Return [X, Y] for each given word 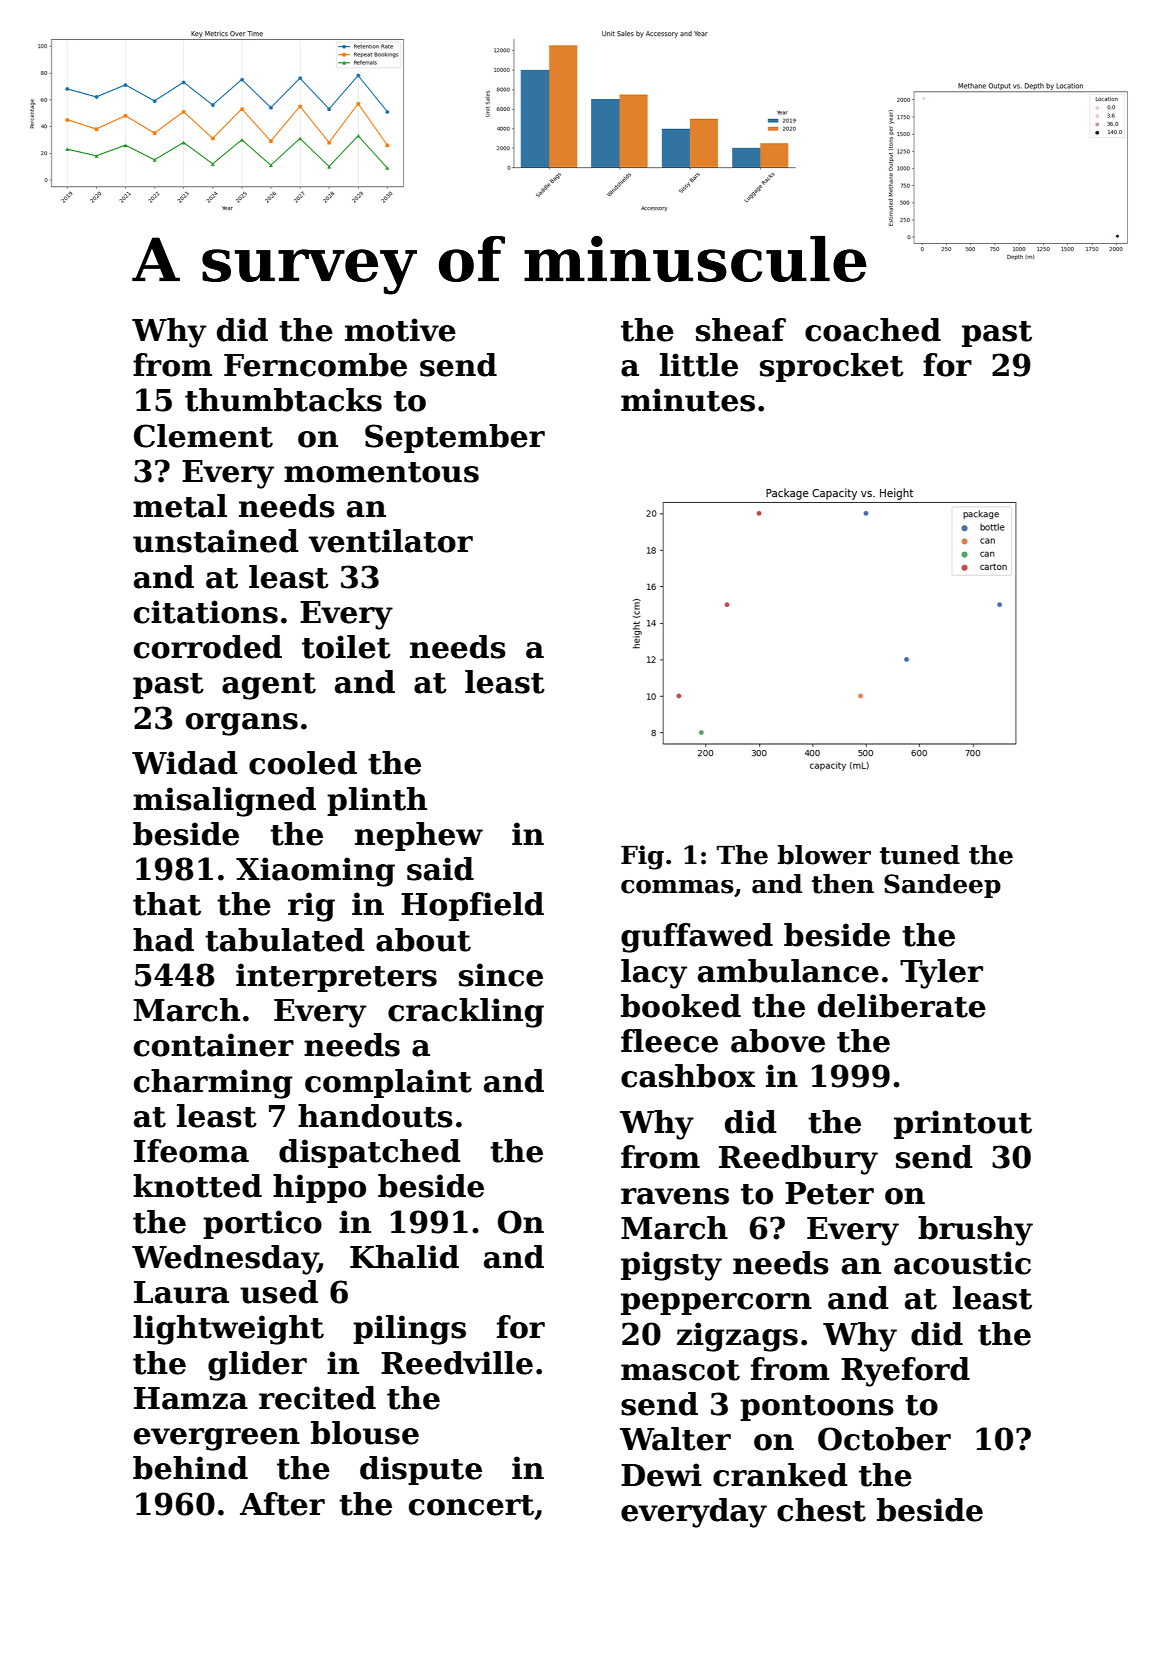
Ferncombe [315, 365]
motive [400, 330]
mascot [680, 1370]
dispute [421, 1470]
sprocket [832, 367]
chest [821, 1510]
